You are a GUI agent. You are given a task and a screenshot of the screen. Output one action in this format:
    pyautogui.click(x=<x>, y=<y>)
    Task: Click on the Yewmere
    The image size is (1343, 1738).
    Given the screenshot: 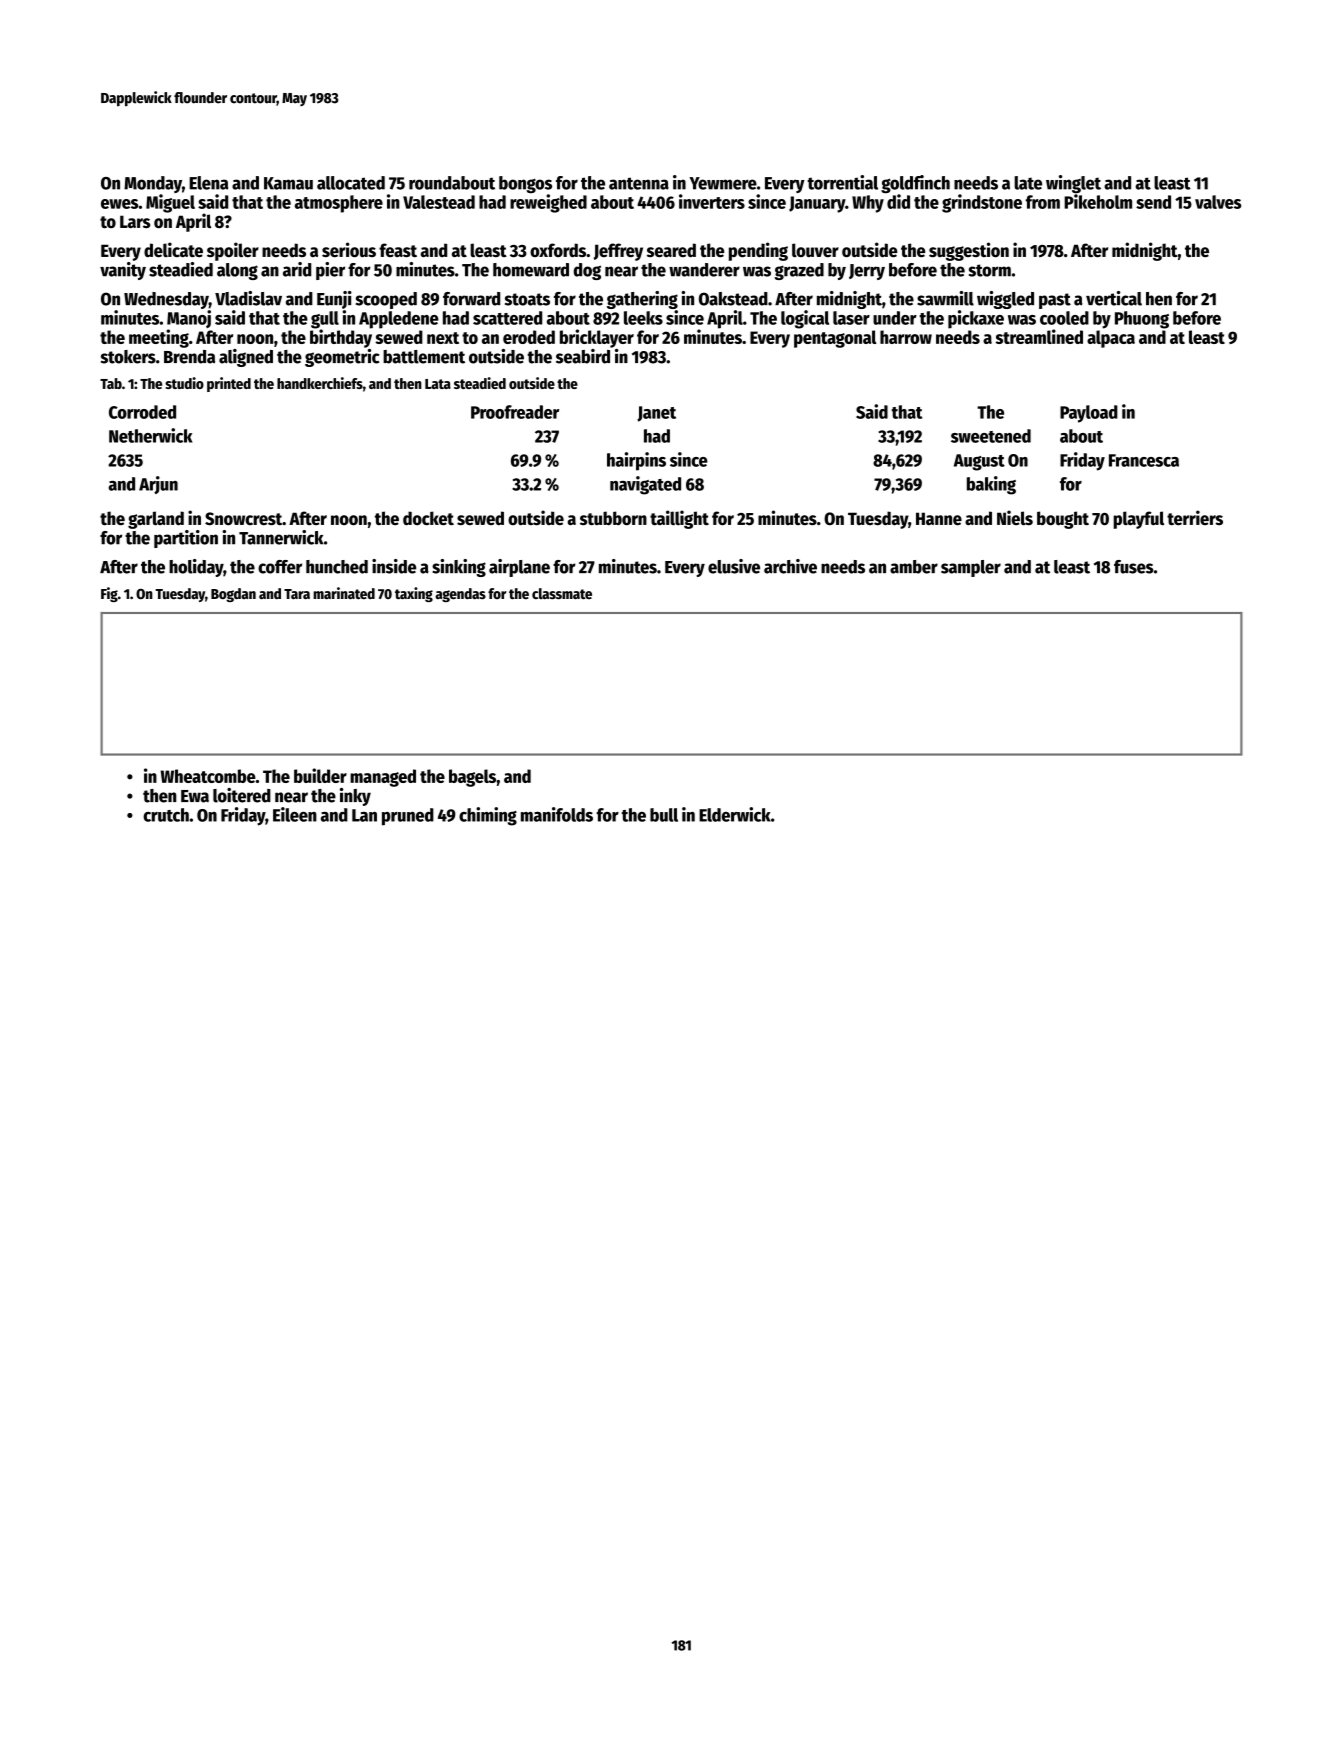 What is the action you would take?
    pyautogui.click(x=723, y=183)
